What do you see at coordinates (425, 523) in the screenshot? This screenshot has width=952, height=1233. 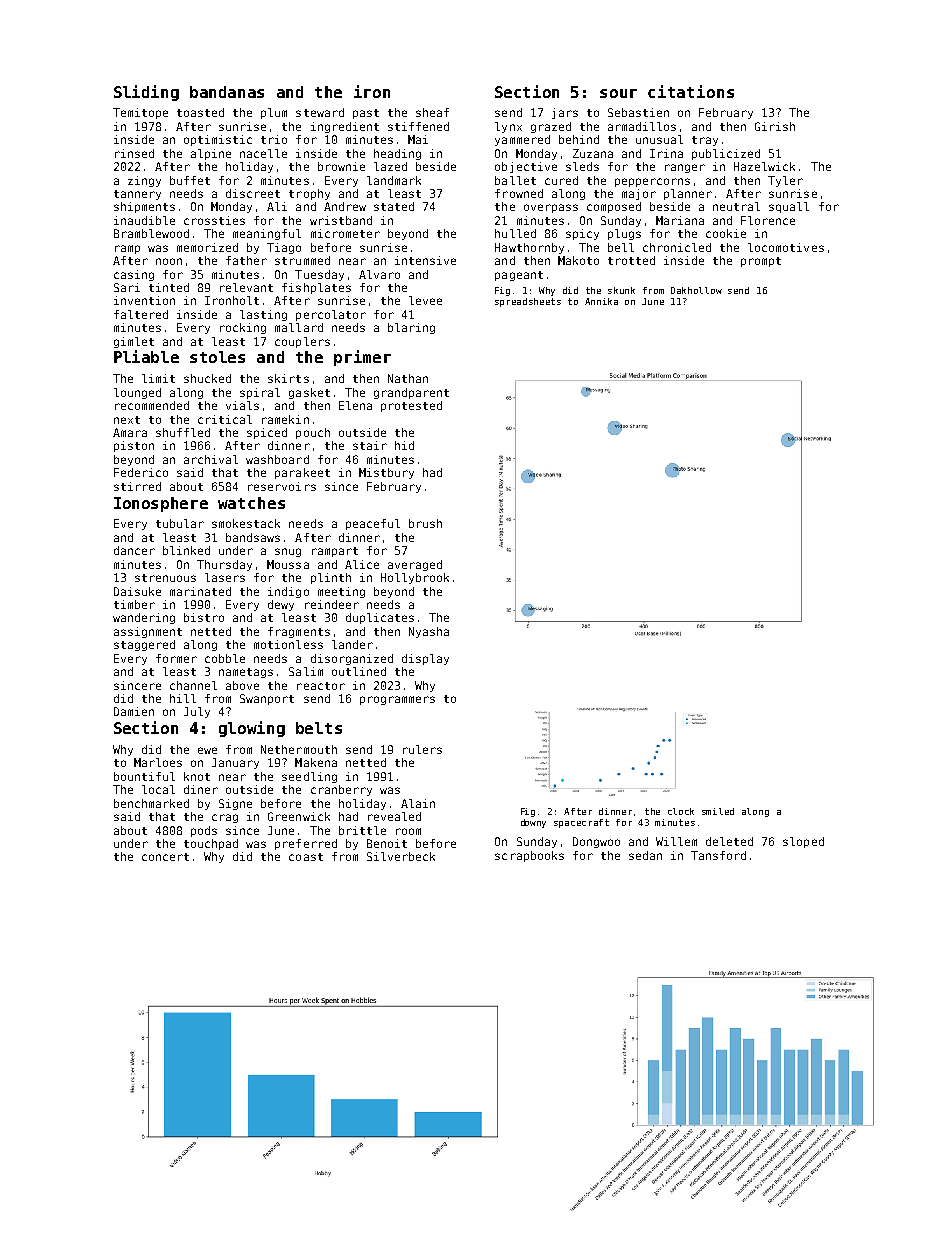 I see `brush` at bounding box center [425, 523].
